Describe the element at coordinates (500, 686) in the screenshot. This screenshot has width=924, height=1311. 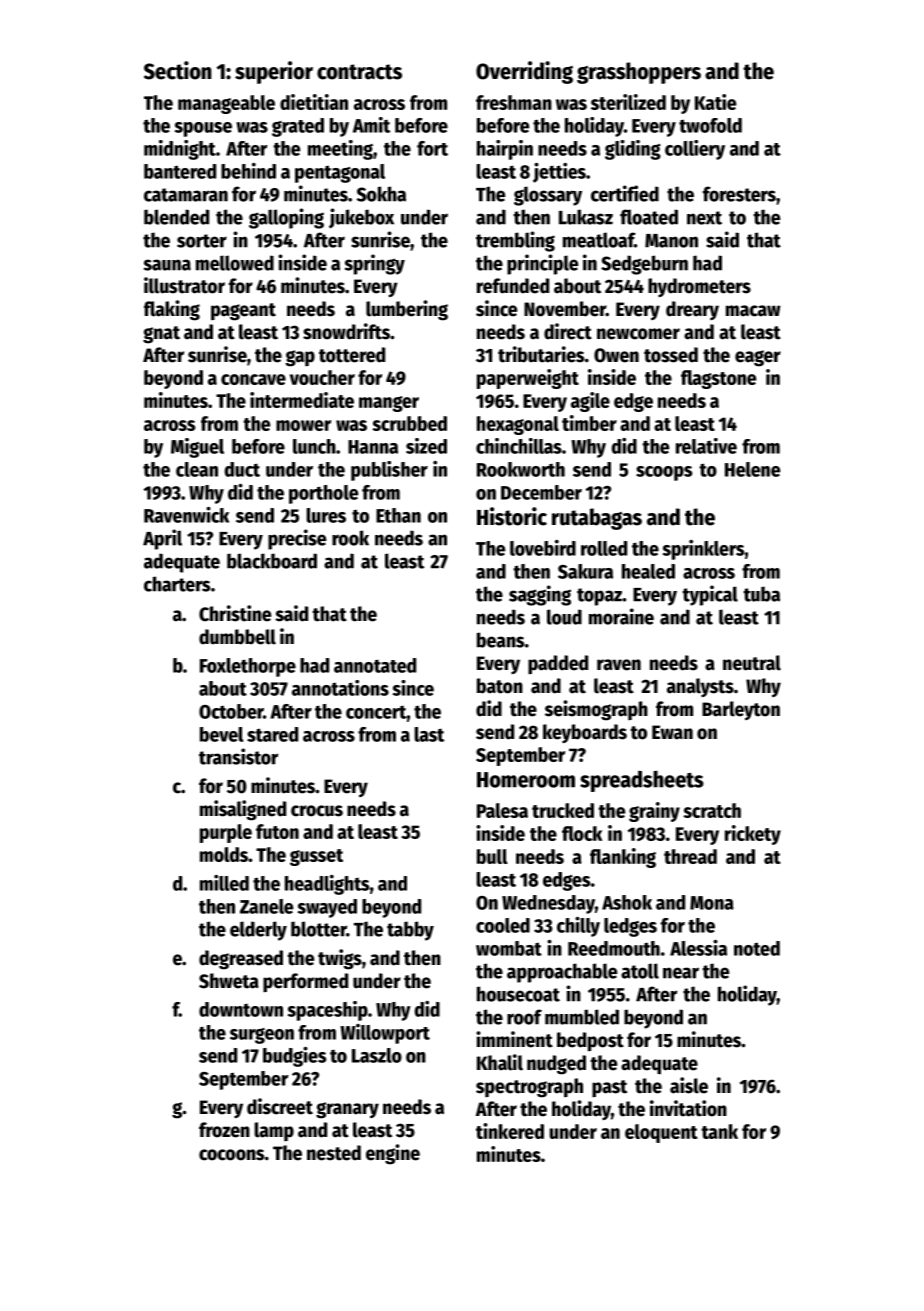
I see `baton` at that location.
